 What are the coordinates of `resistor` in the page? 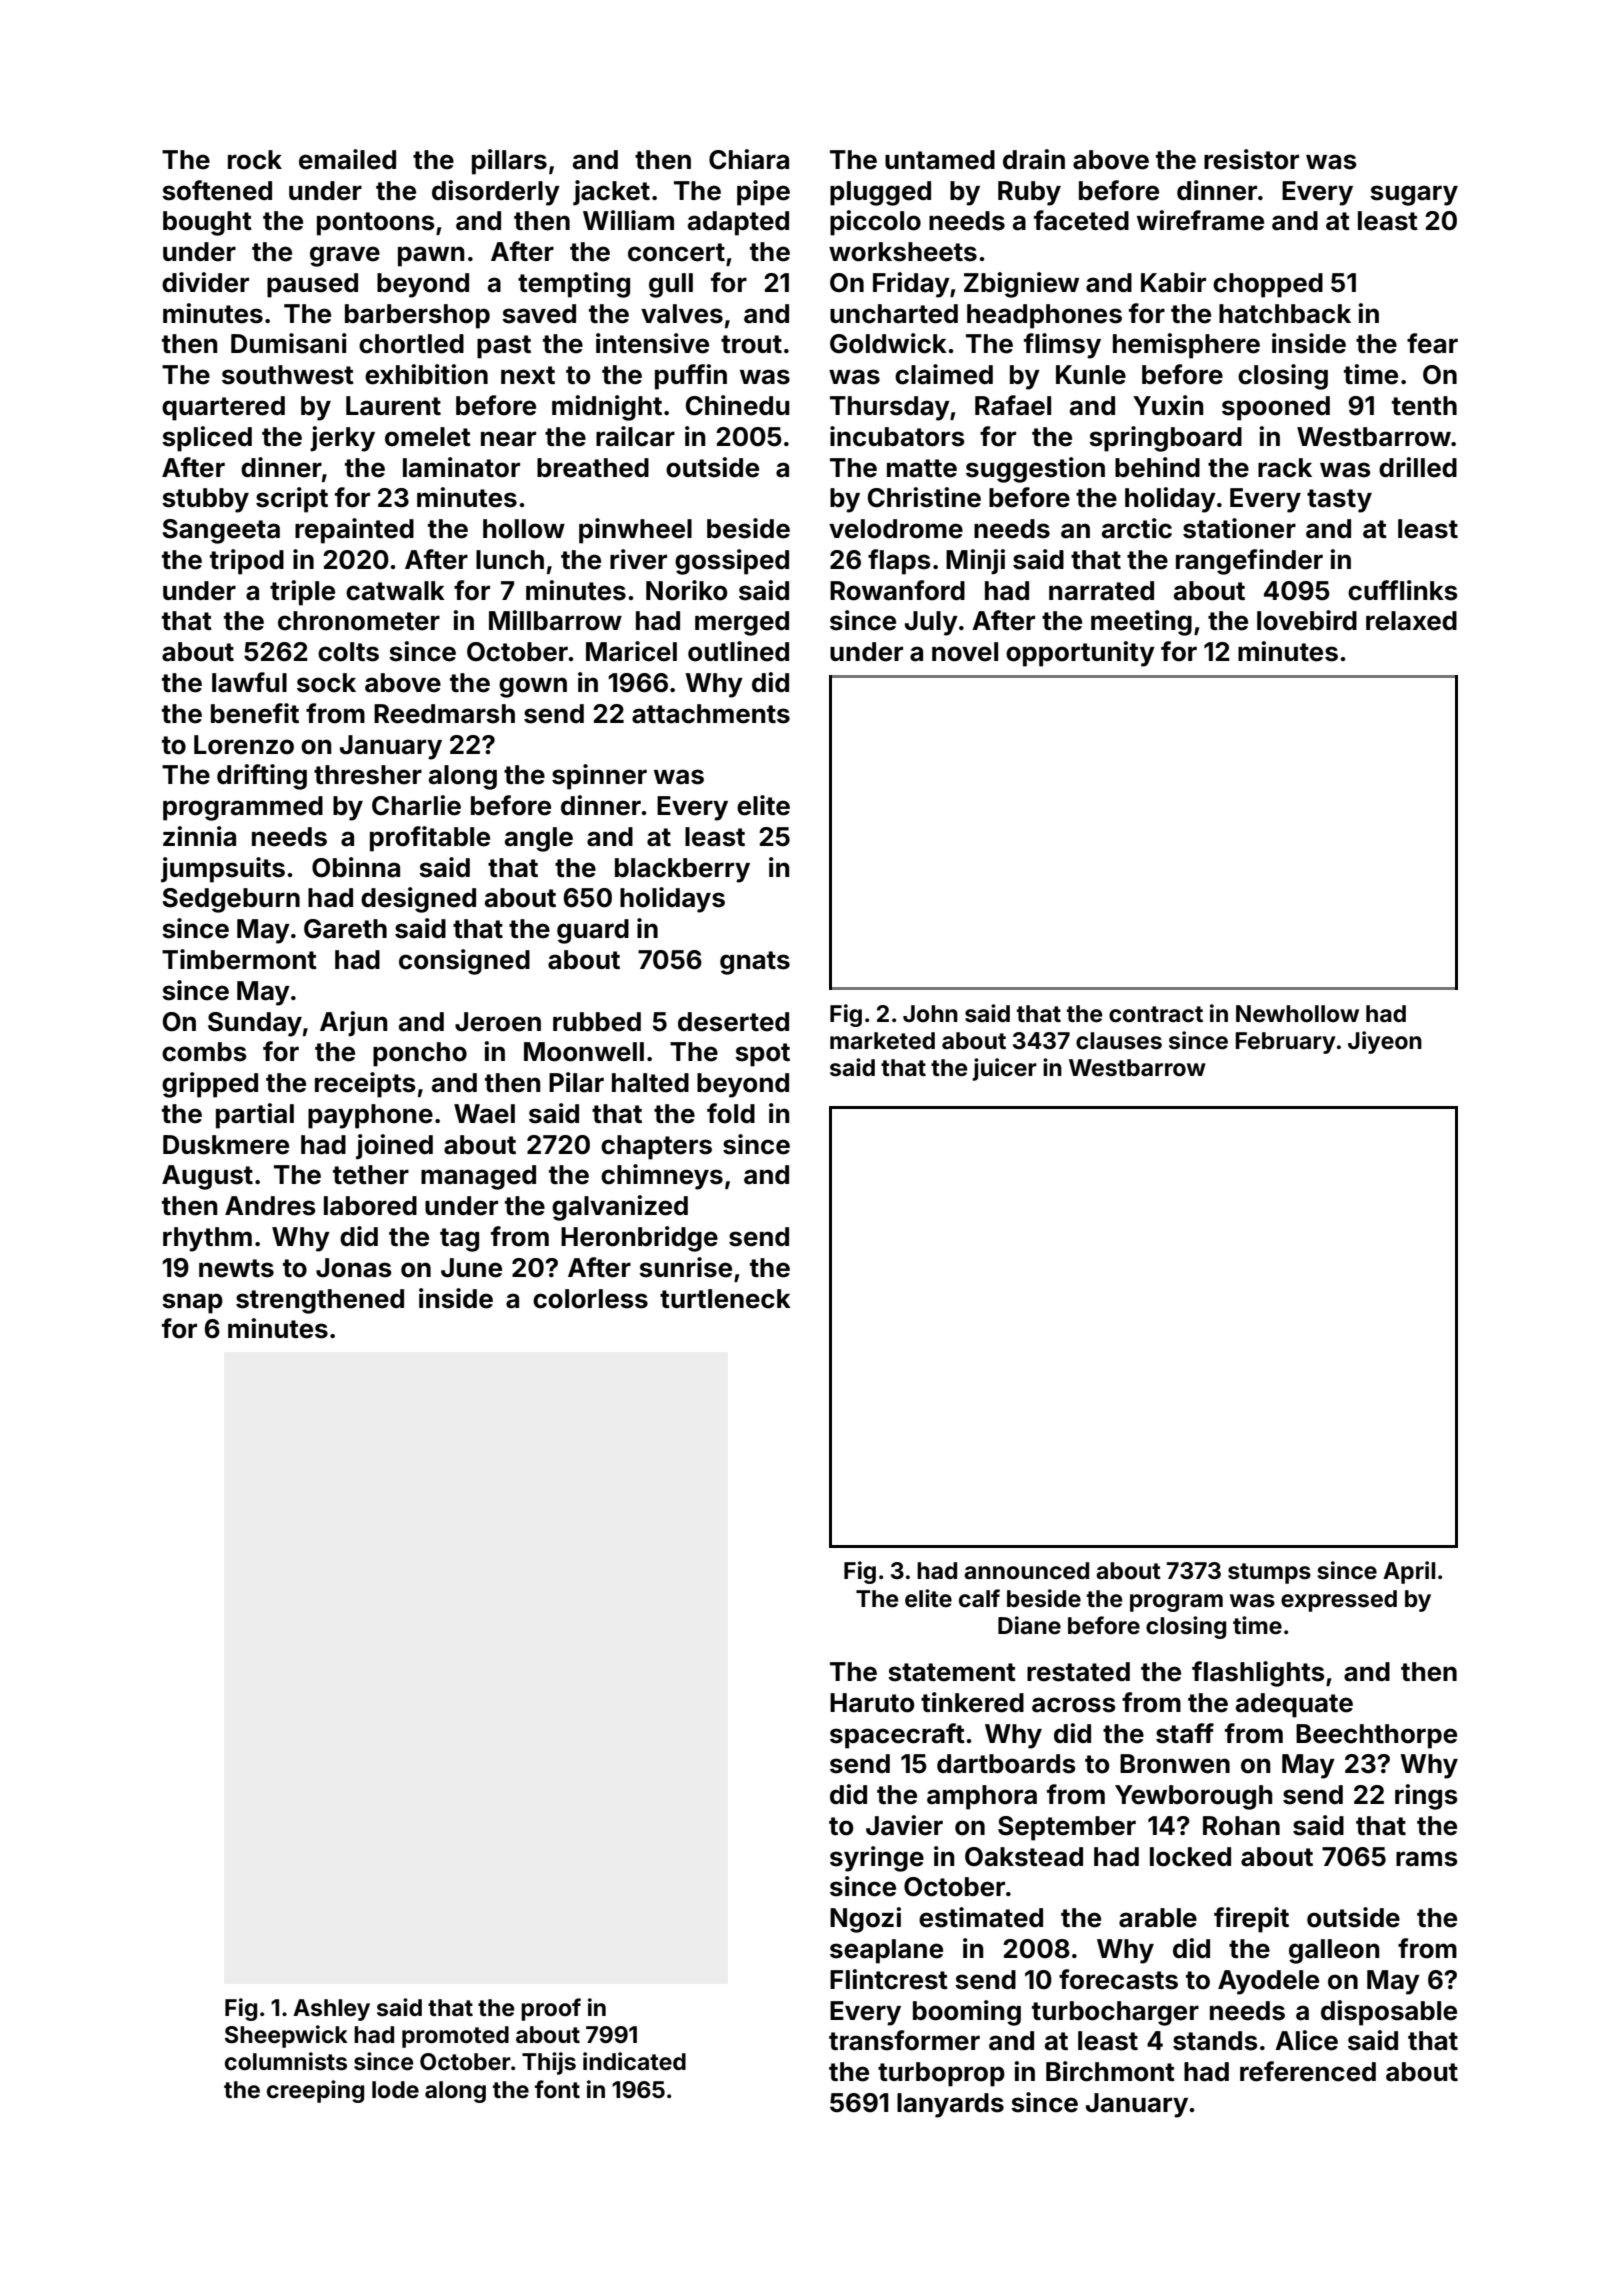 It's located at (1251, 159).
